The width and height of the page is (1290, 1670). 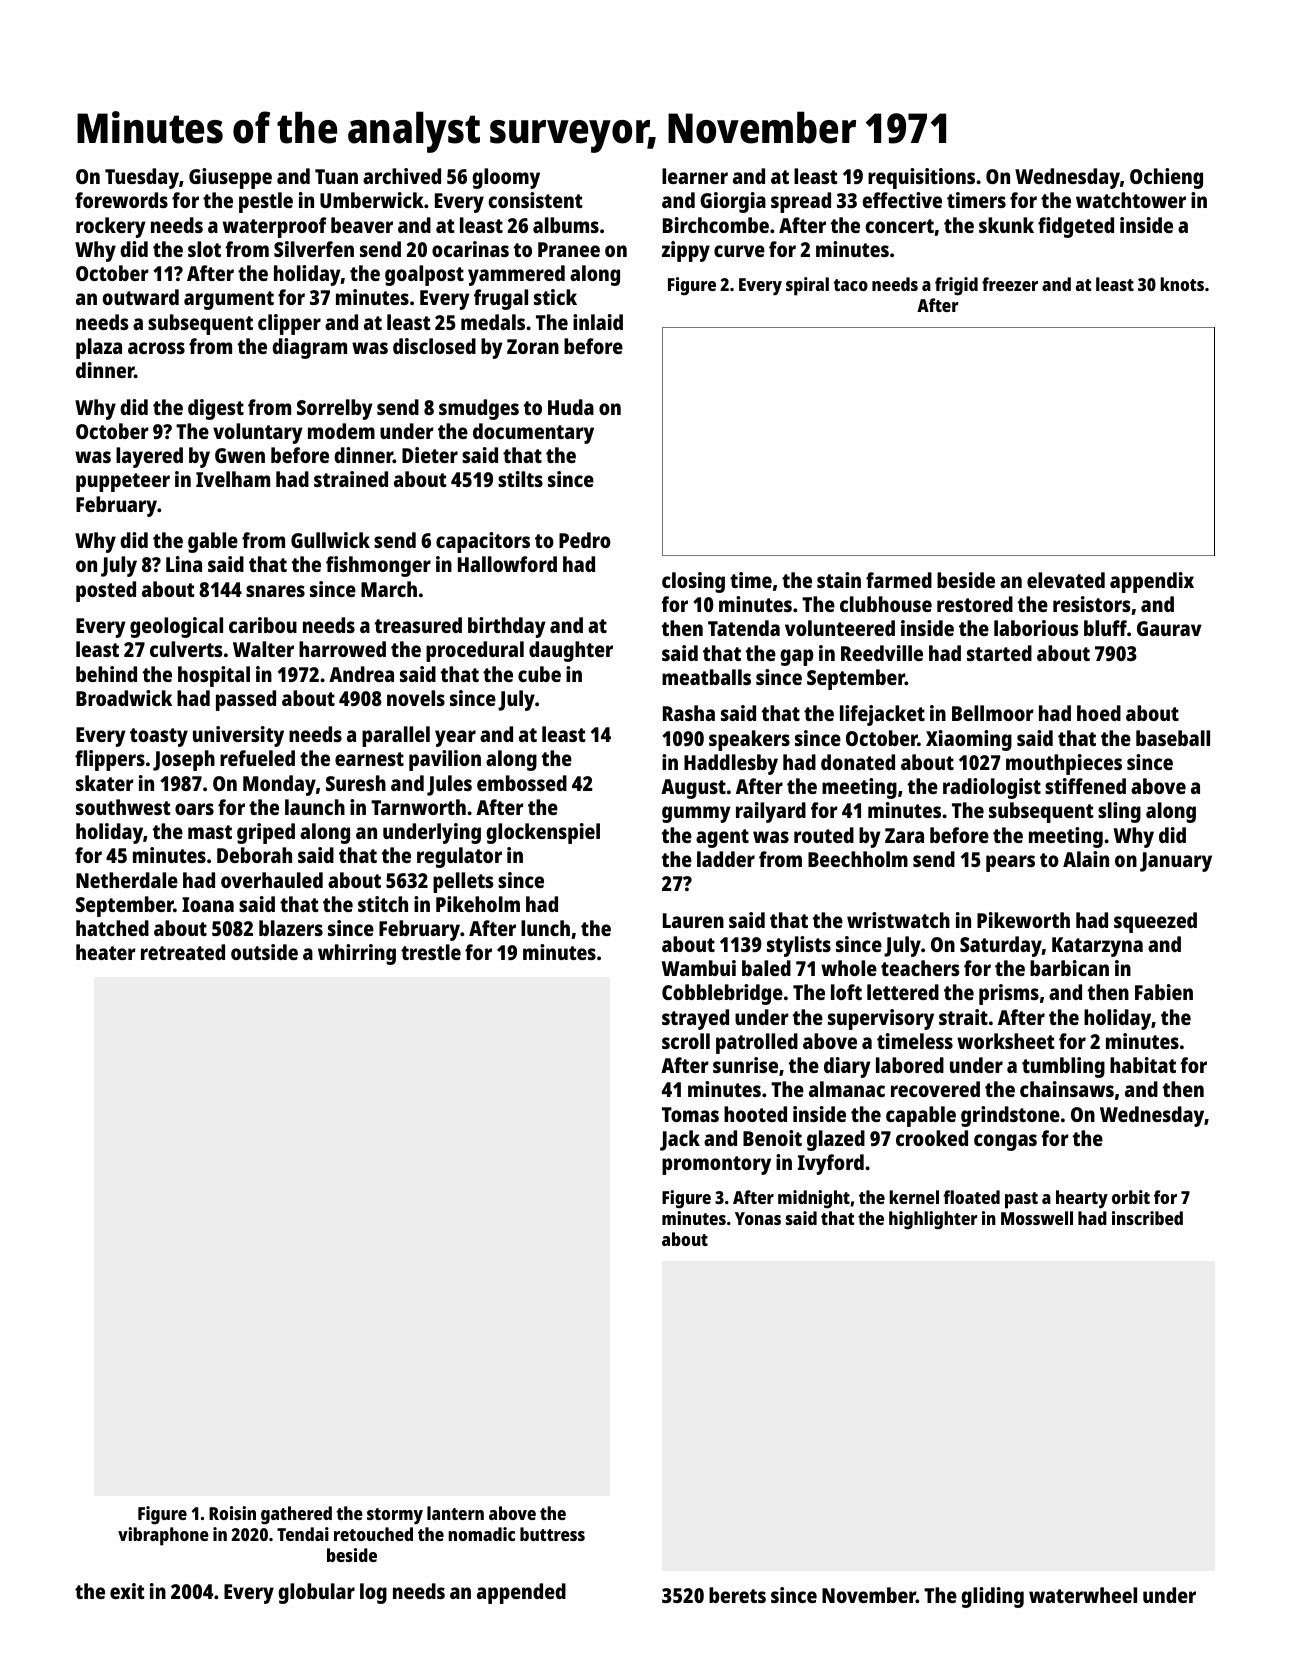 I want to click on Netherdale, so click(x=127, y=880).
